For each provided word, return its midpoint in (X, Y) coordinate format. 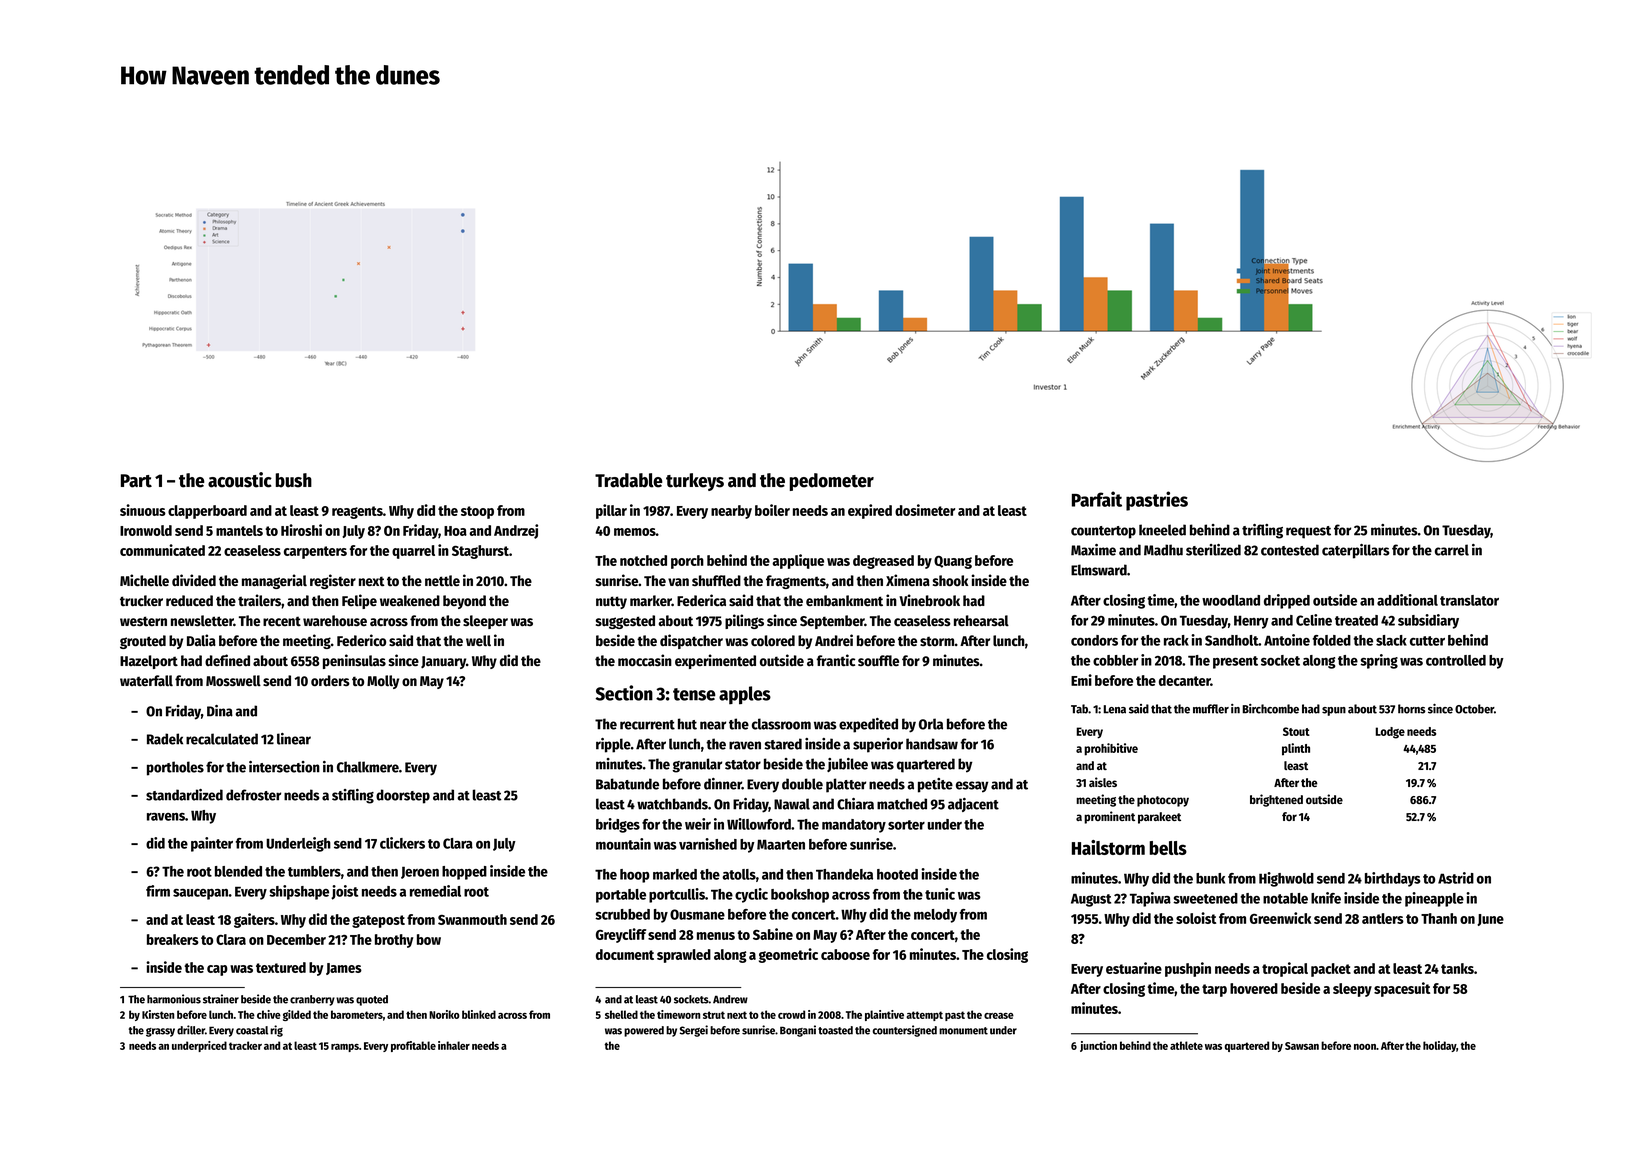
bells (1168, 848)
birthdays (1393, 879)
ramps (345, 1048)
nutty (611, 602)
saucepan (201, 894)
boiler (772, 510)
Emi (1081, 680)
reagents (357, 512)
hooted (897, 874)
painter (212, 844)
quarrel (413, 552)
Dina (220, 711)
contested (1290, 550)
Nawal (792, 804)
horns (1412, 709)
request (1308, 532)
